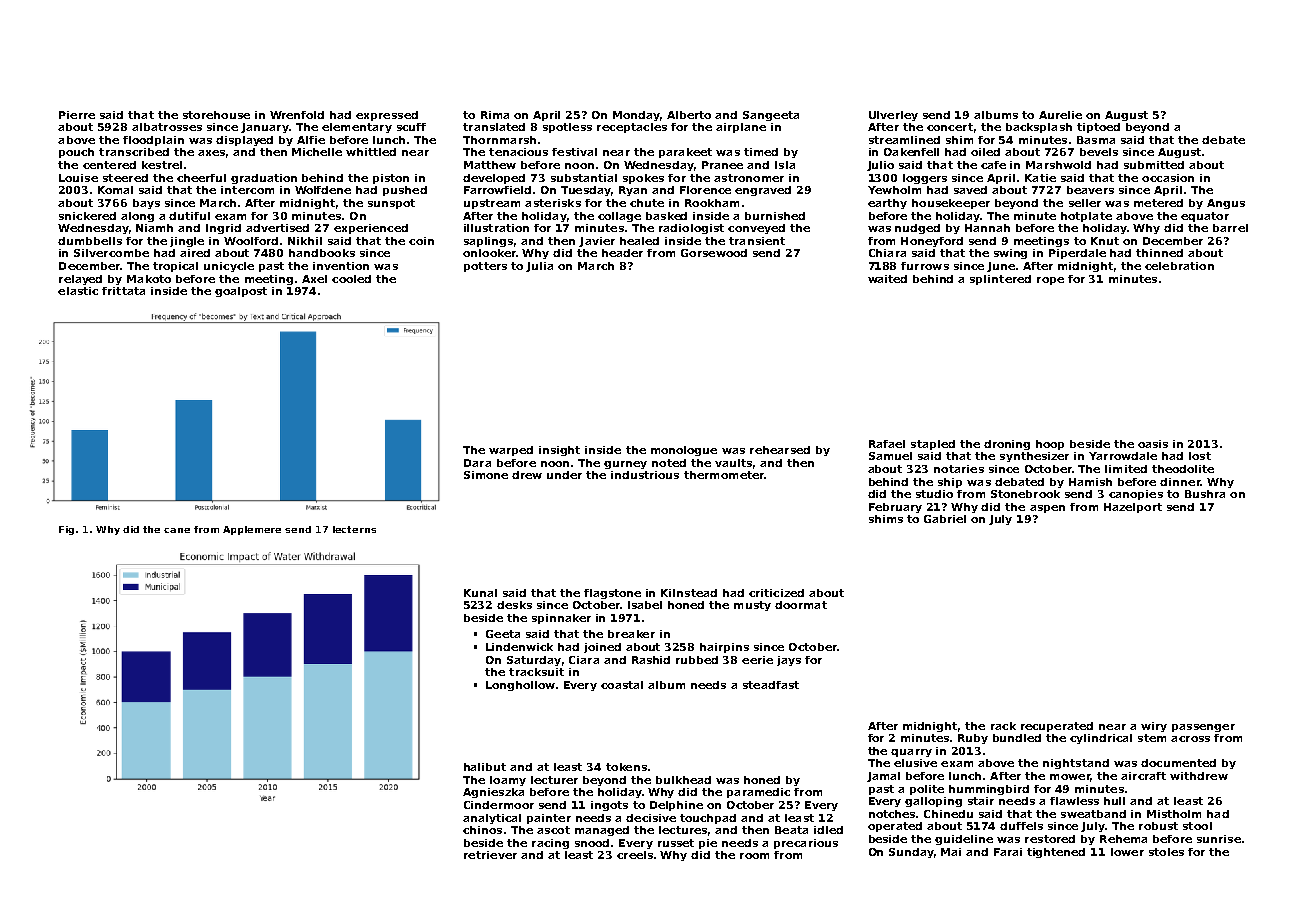 This screenshot has height=924, width=1308. Describe the element at coordinates (948, 814) in the screenshot. I see `Chinedu` at that location.
